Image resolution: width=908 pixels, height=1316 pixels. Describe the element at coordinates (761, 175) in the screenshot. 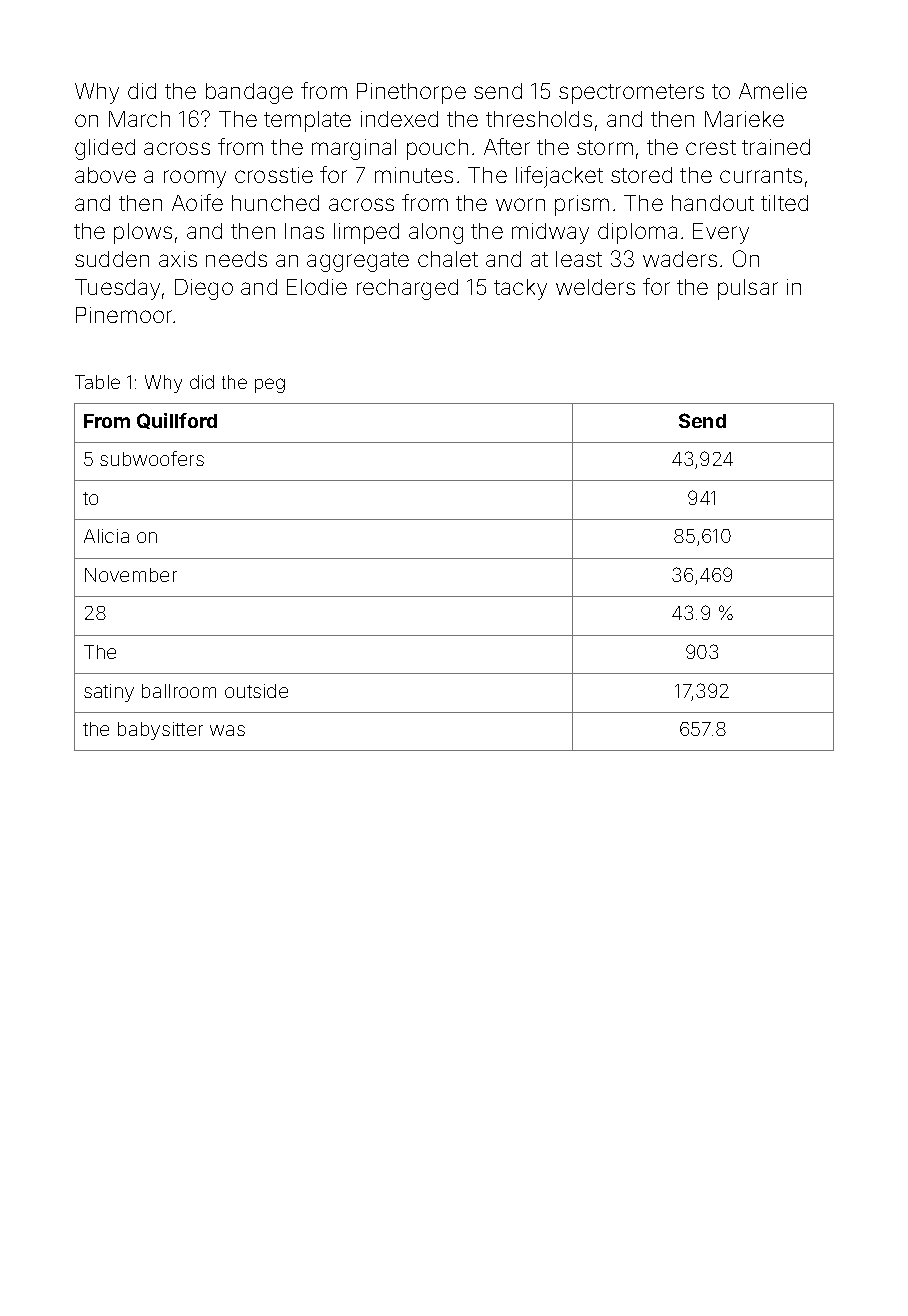

I see `currants` at that location.
